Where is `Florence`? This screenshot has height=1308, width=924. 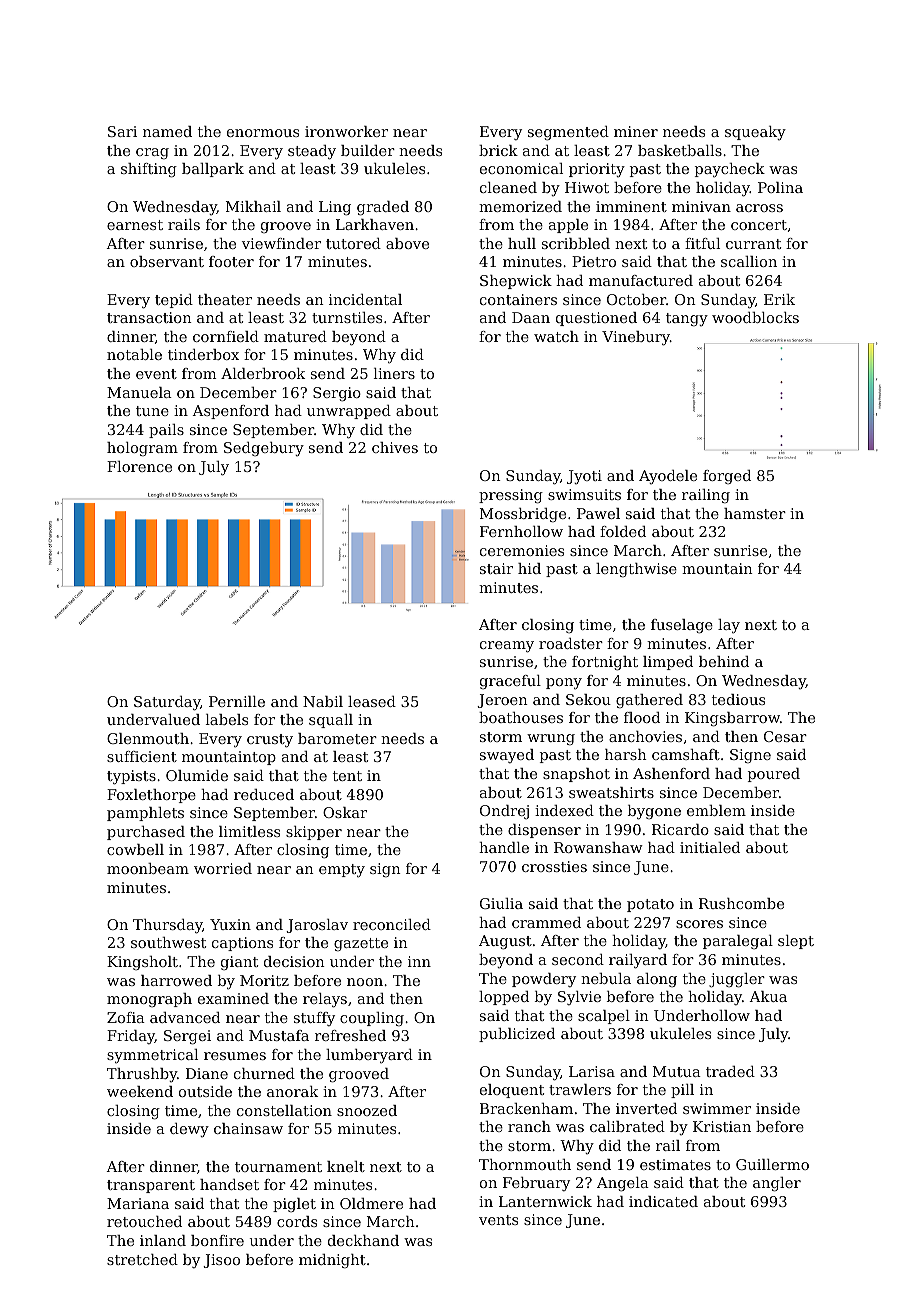 Florence is located at coordinates (139, 466).
